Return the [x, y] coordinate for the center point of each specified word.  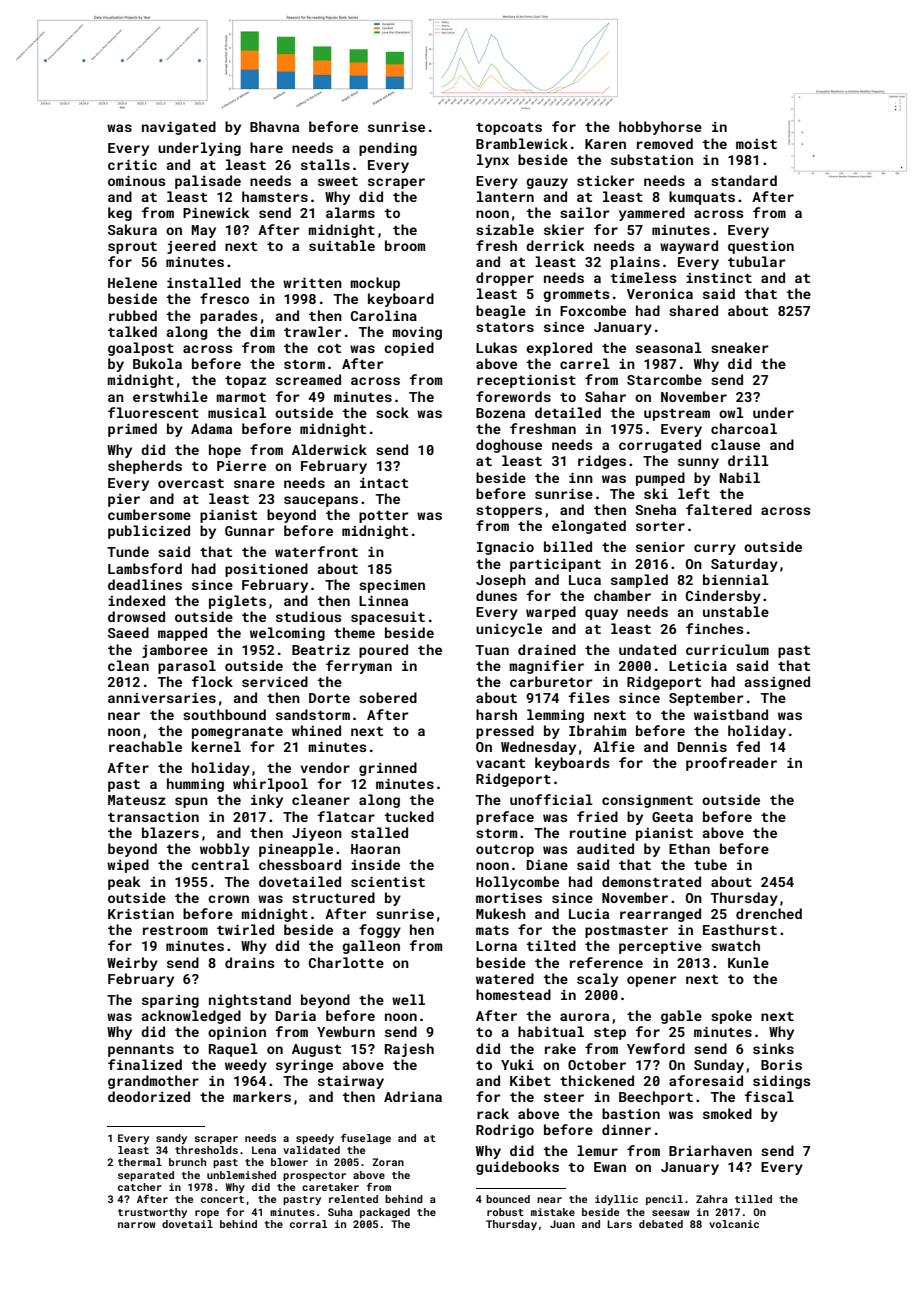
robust [505, 1212]
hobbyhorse [660, 128]
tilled [753, 1199]
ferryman [359, 667]
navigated [179, 128]
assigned [777, 683]
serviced [275, 681]
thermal [140, 1162]
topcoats [509, 129]
